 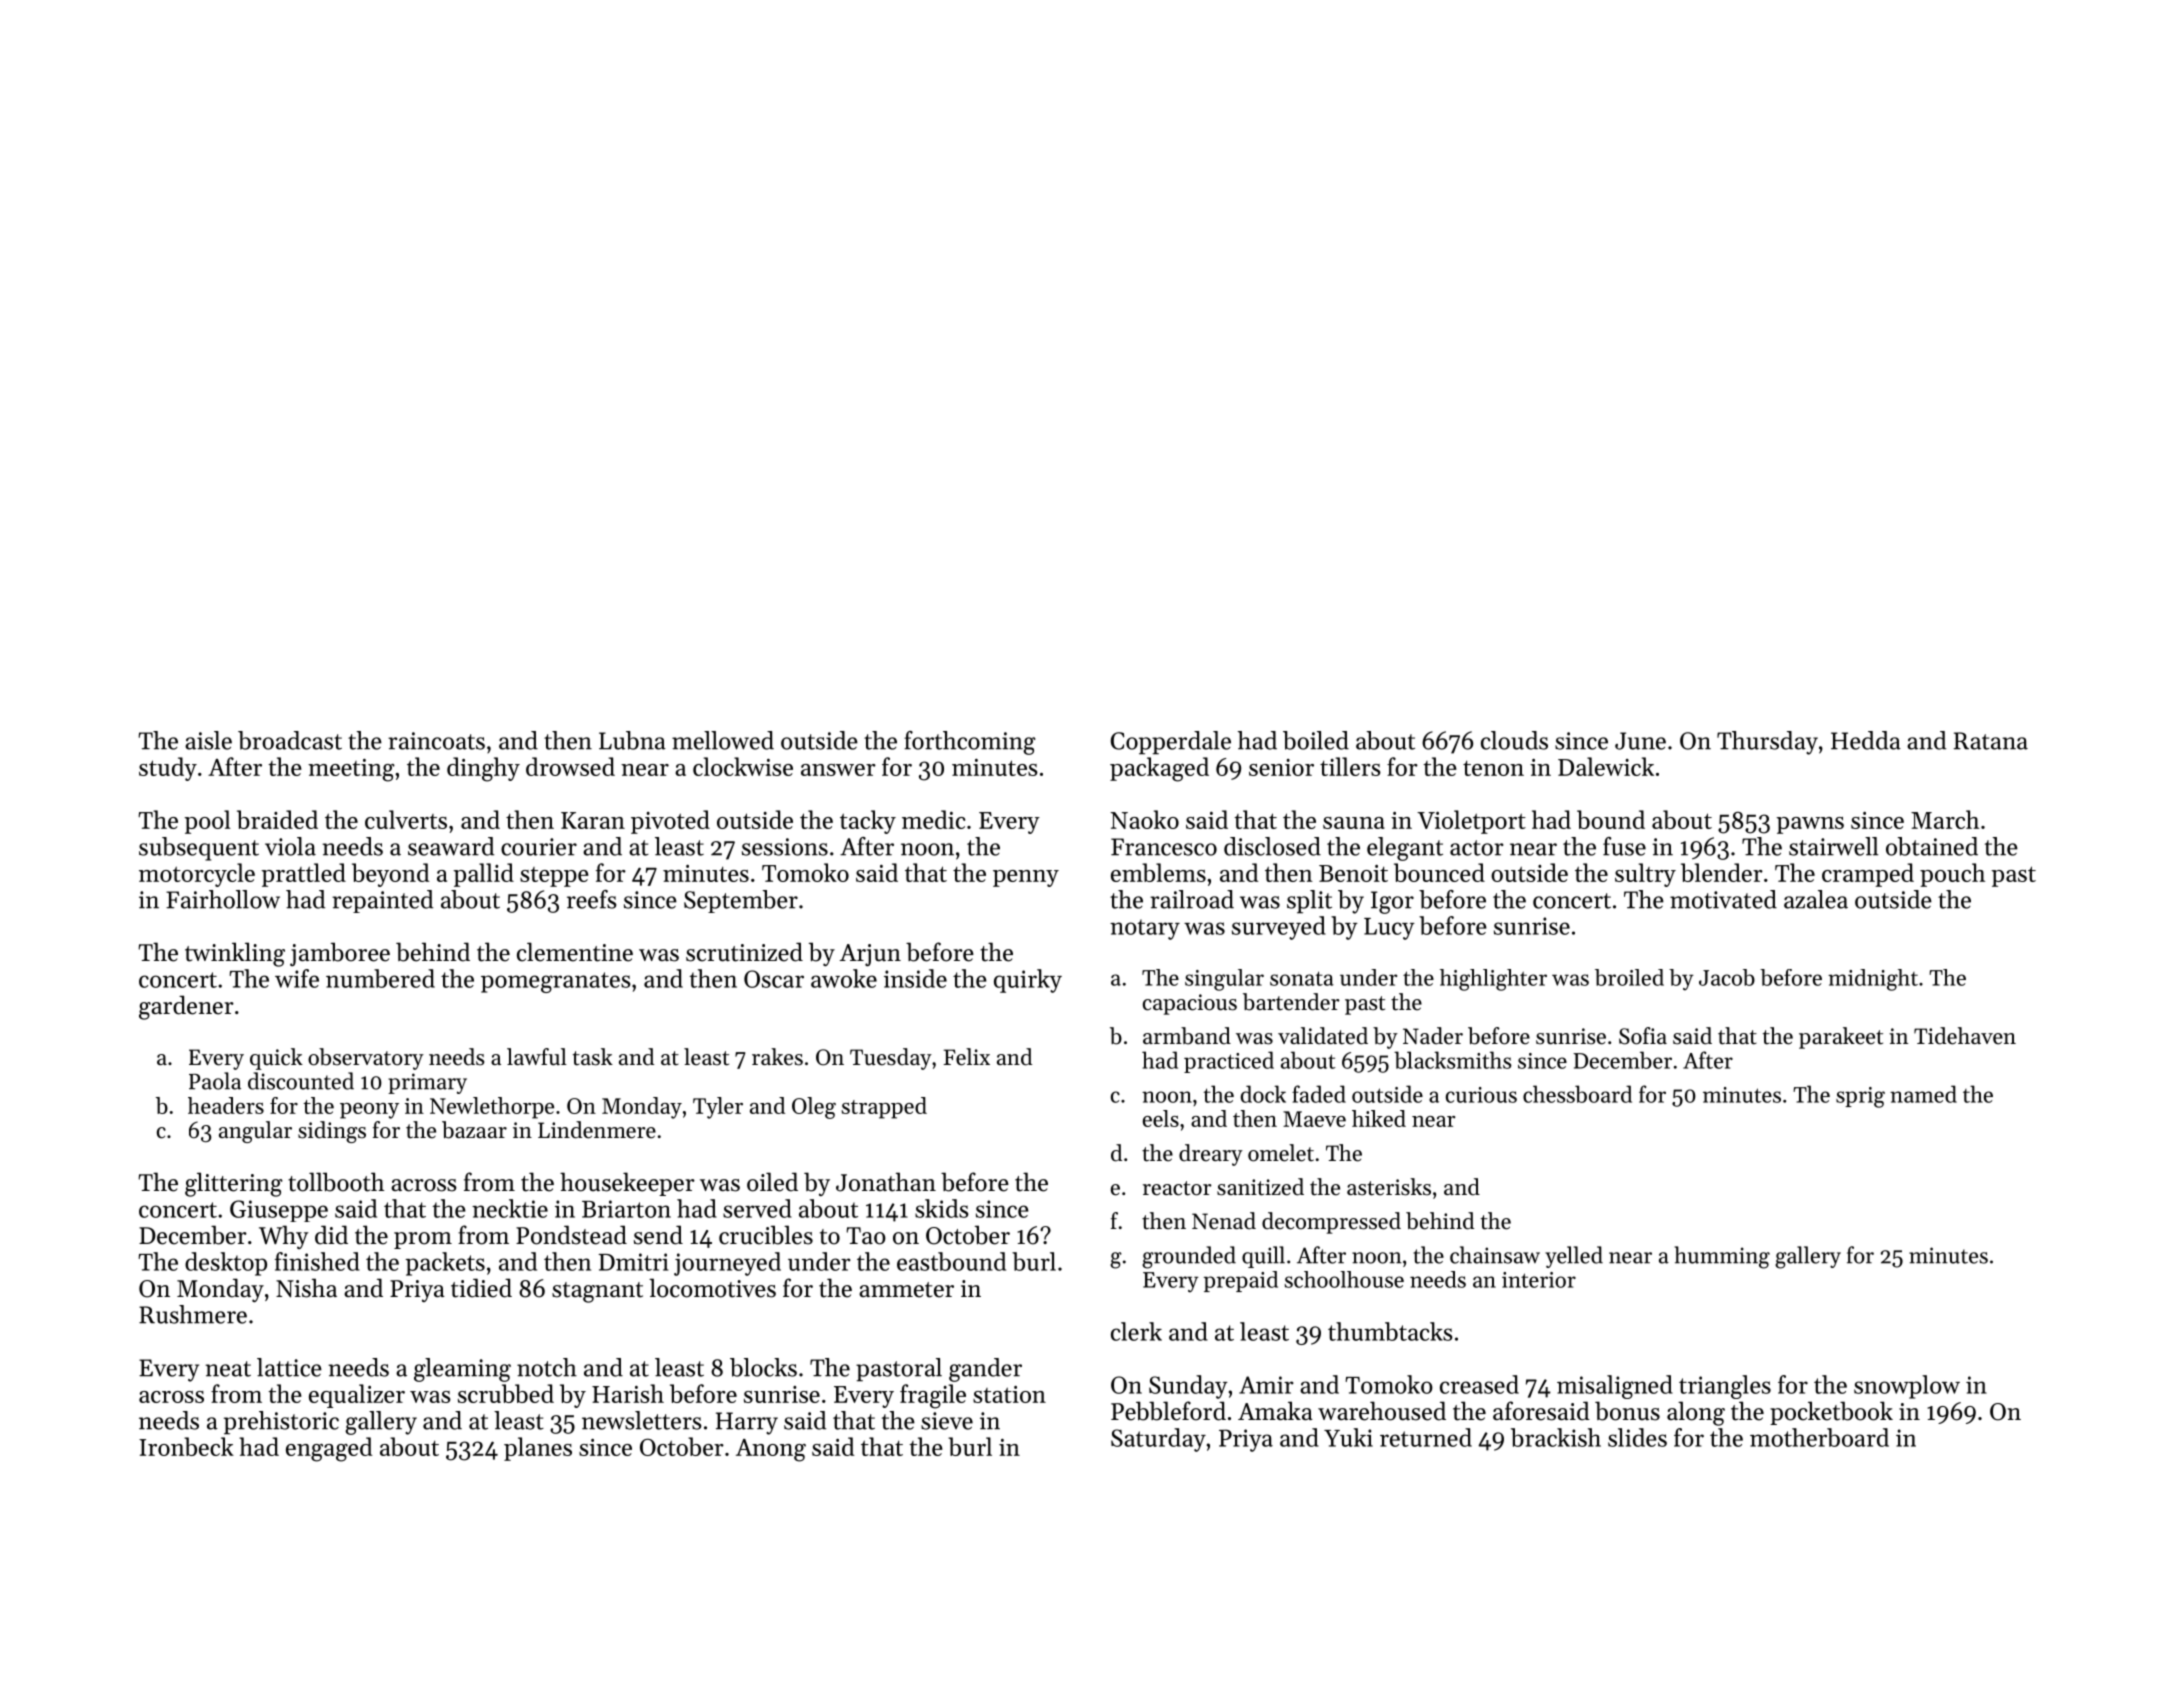 I want to click on engaged, so click(x=329, y=1449).
